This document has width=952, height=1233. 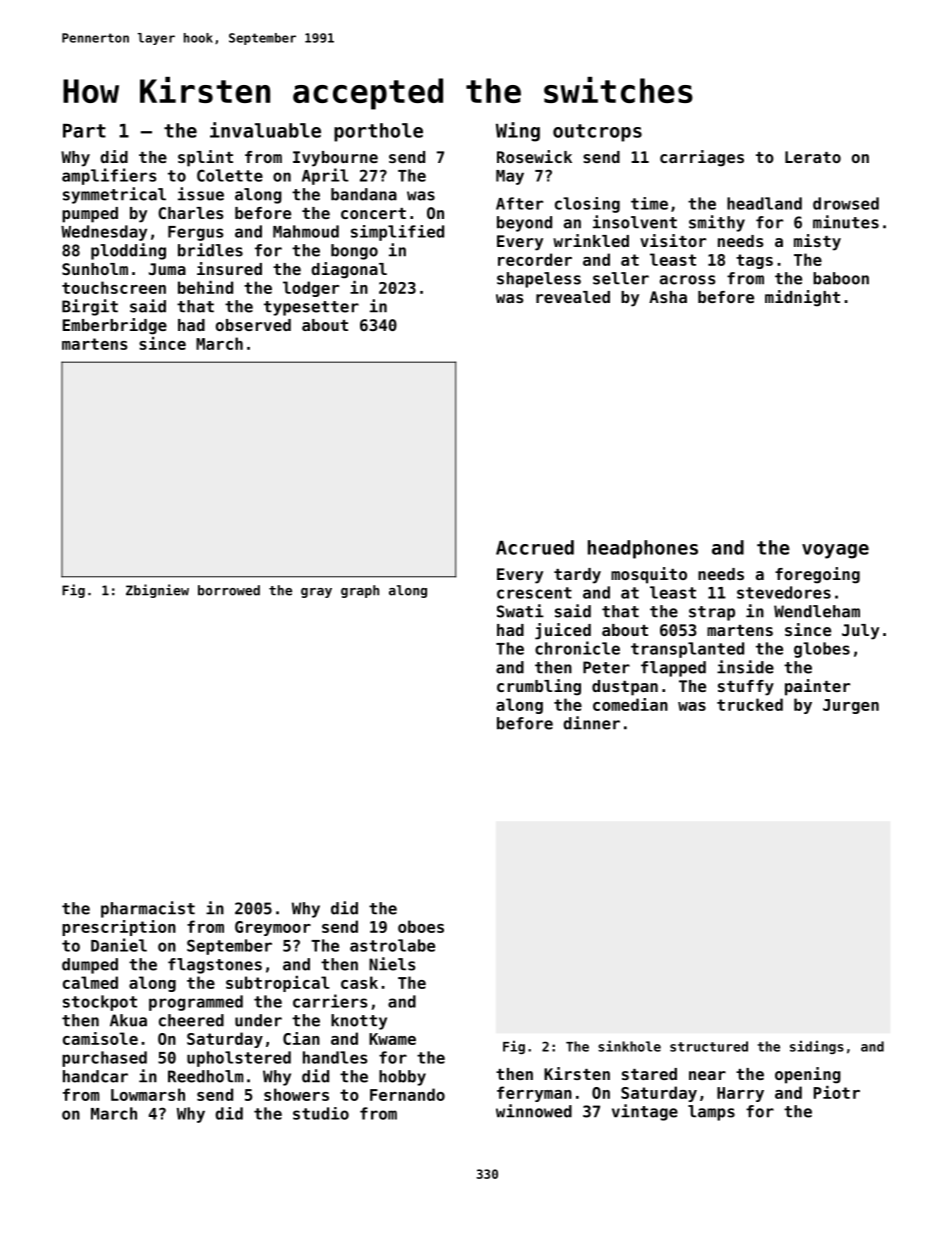 I want to click on oboes, so click(x=421, y=926).
